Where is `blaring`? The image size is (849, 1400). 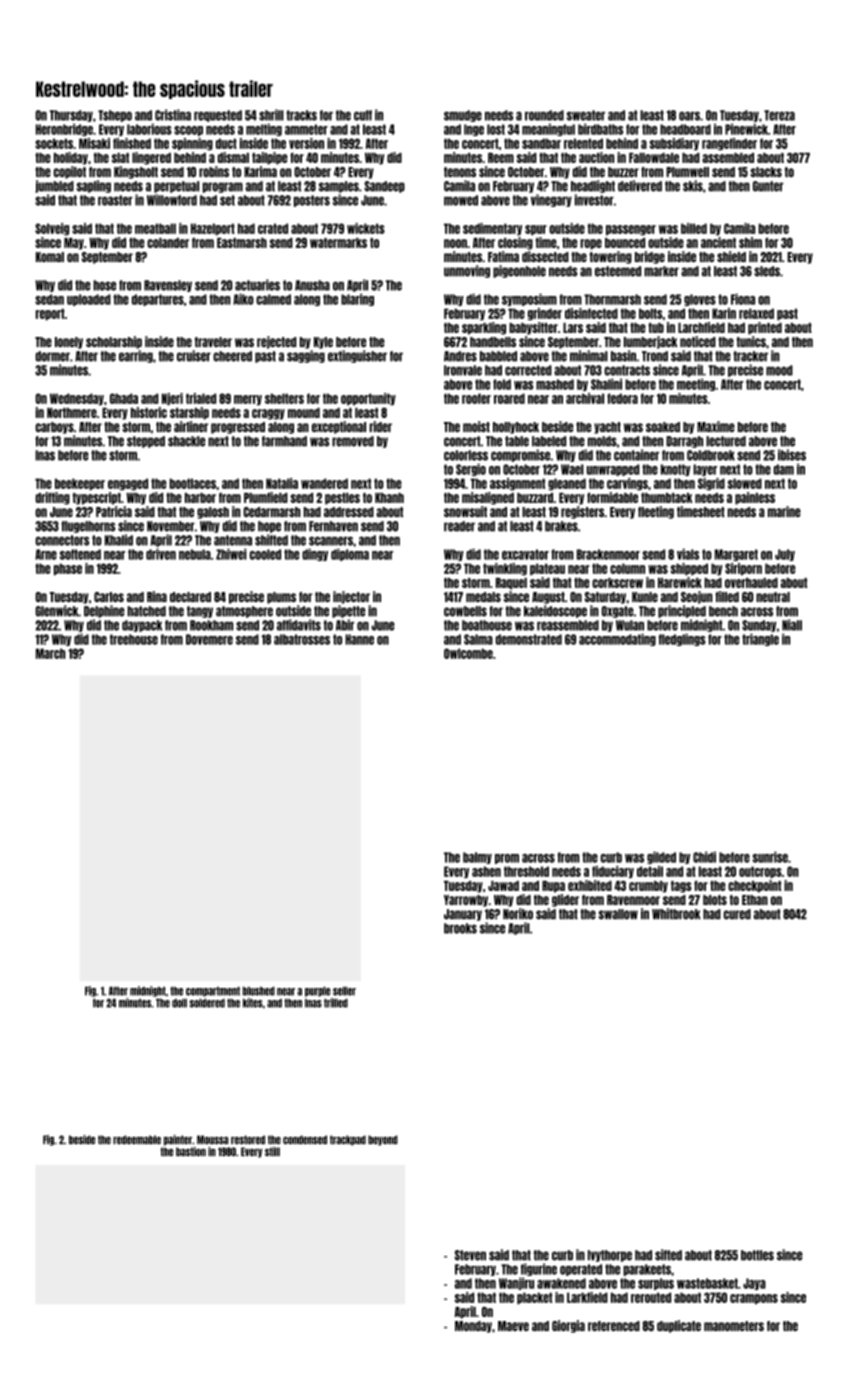
blaring is located at coordinates (357, 299).
